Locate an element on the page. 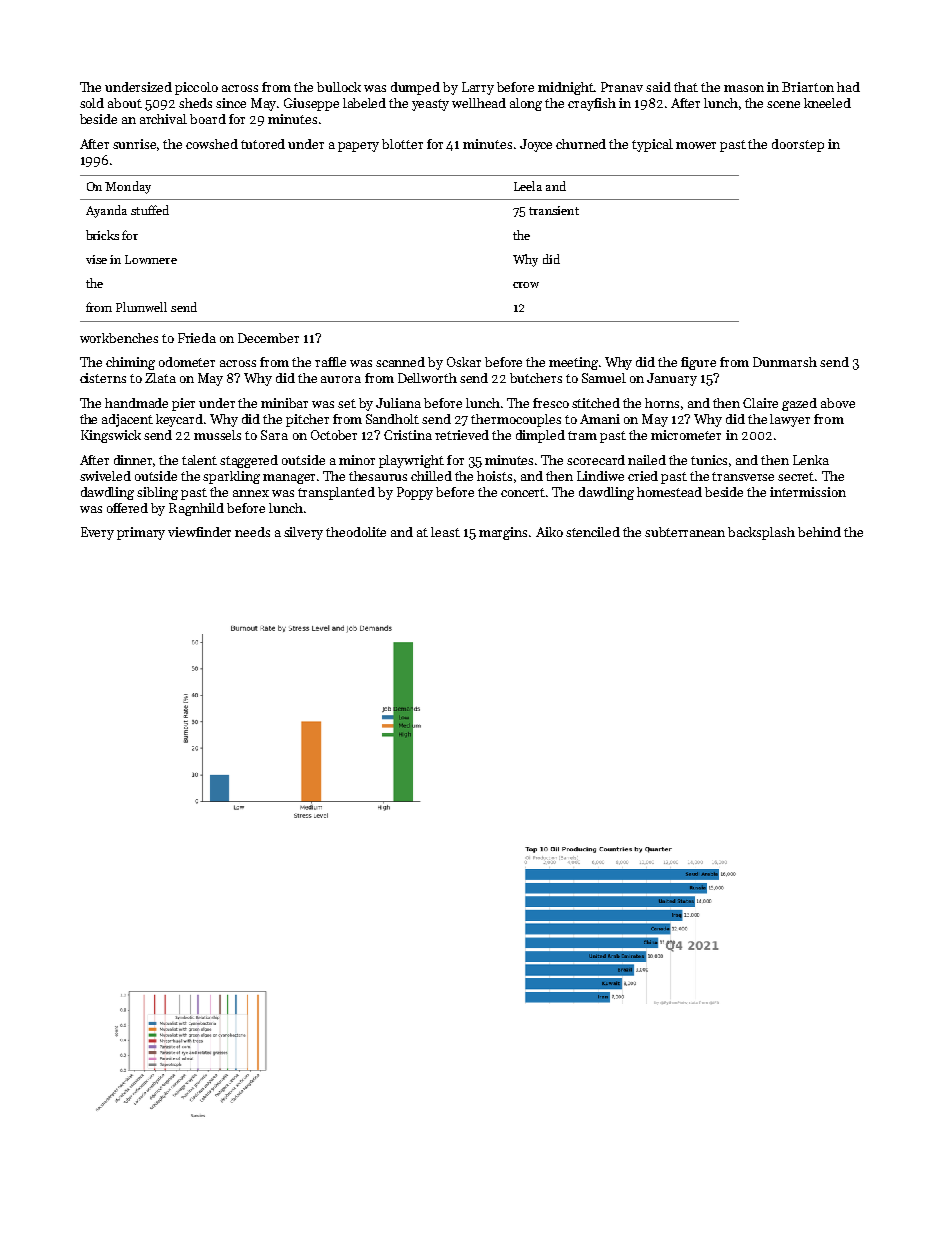  secret is located at coordinates (796, 476).
